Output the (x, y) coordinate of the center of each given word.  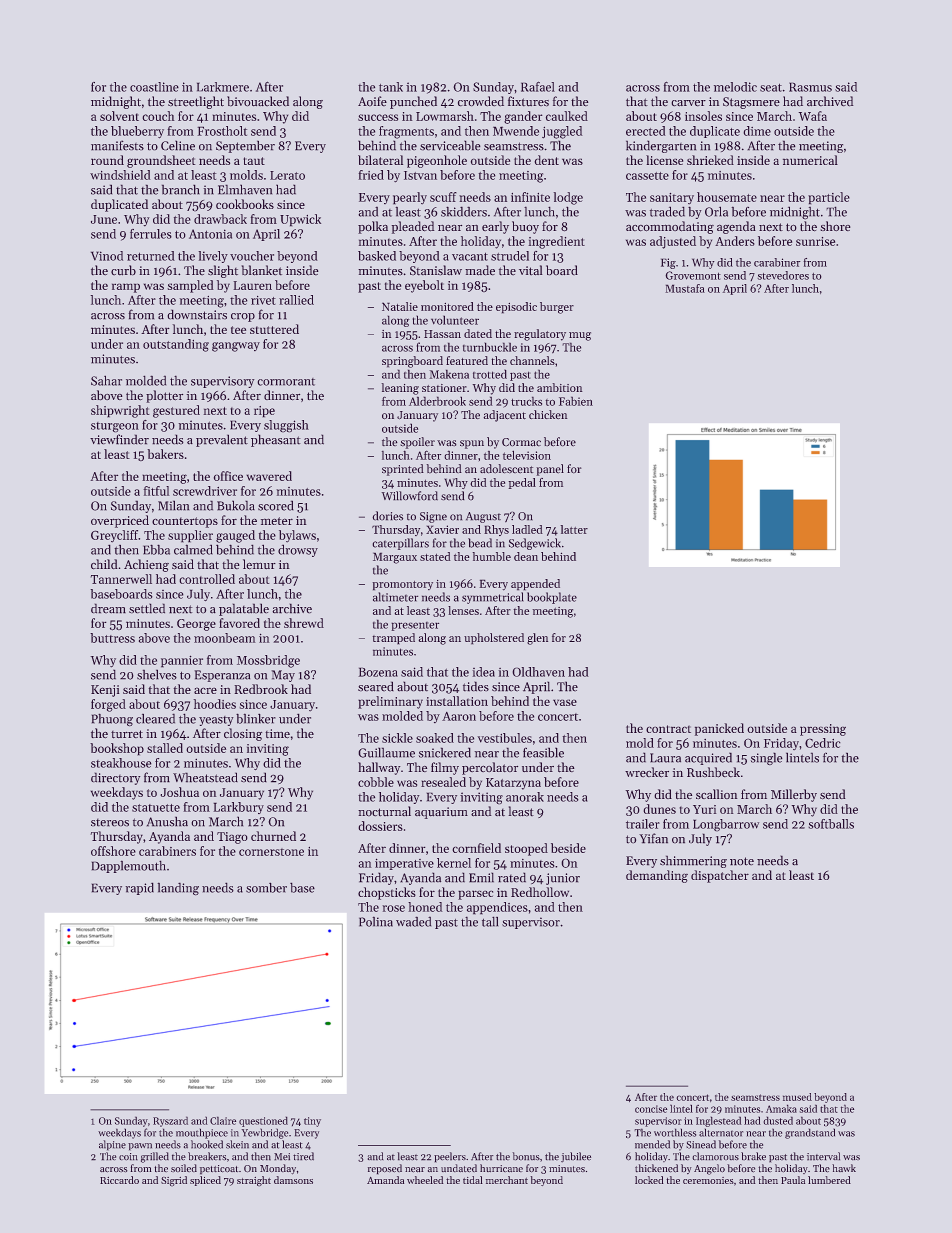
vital (530, 270)
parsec (475, 895)
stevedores (783, 275)
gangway (236, 347)
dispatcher (720, 876)
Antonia (210, 234)
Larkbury (239, 808)
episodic (516, 307)
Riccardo (119, 1180)
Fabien (576, 401)
